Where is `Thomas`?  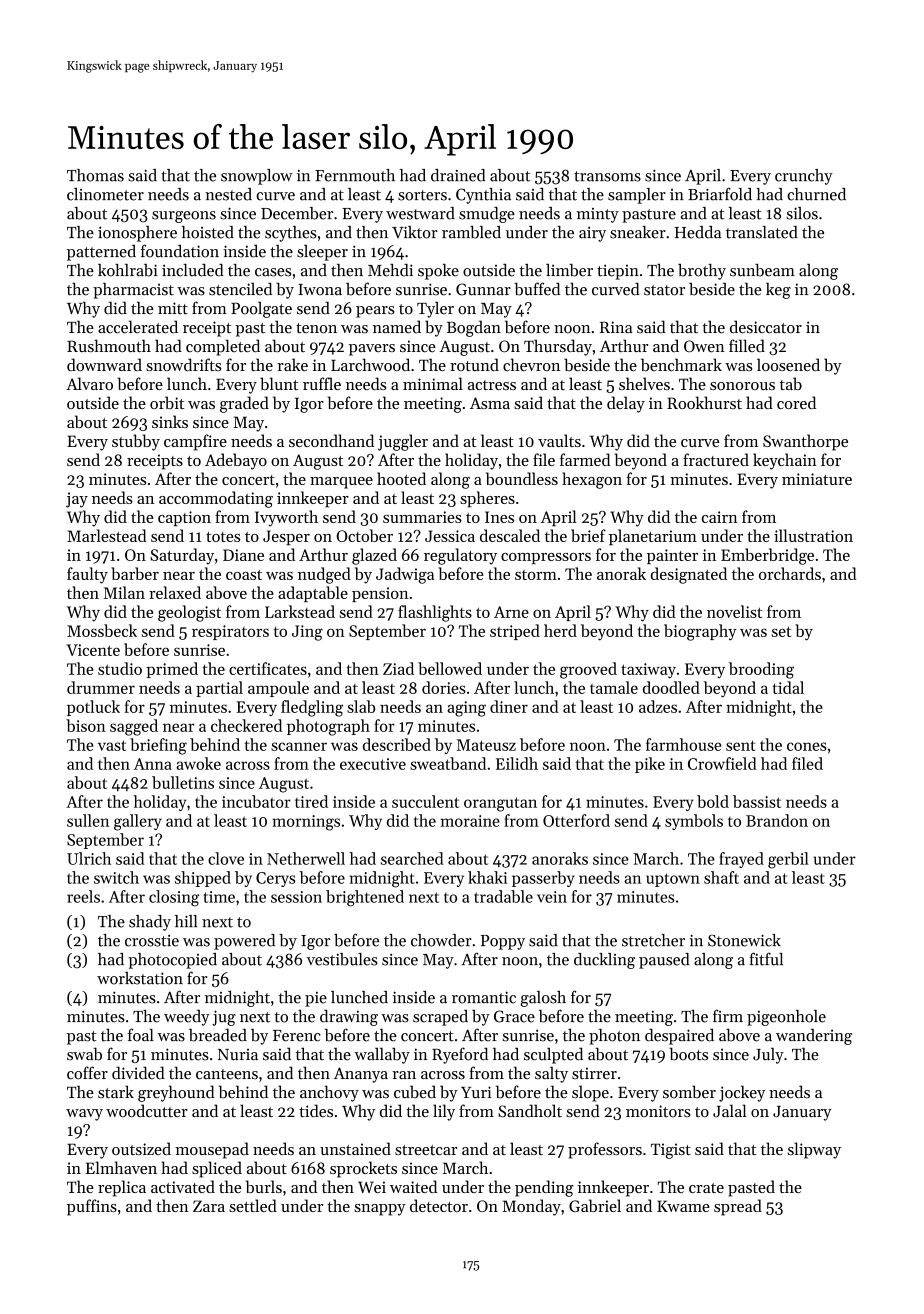 Thomas is located at coordinates (95, 175).
